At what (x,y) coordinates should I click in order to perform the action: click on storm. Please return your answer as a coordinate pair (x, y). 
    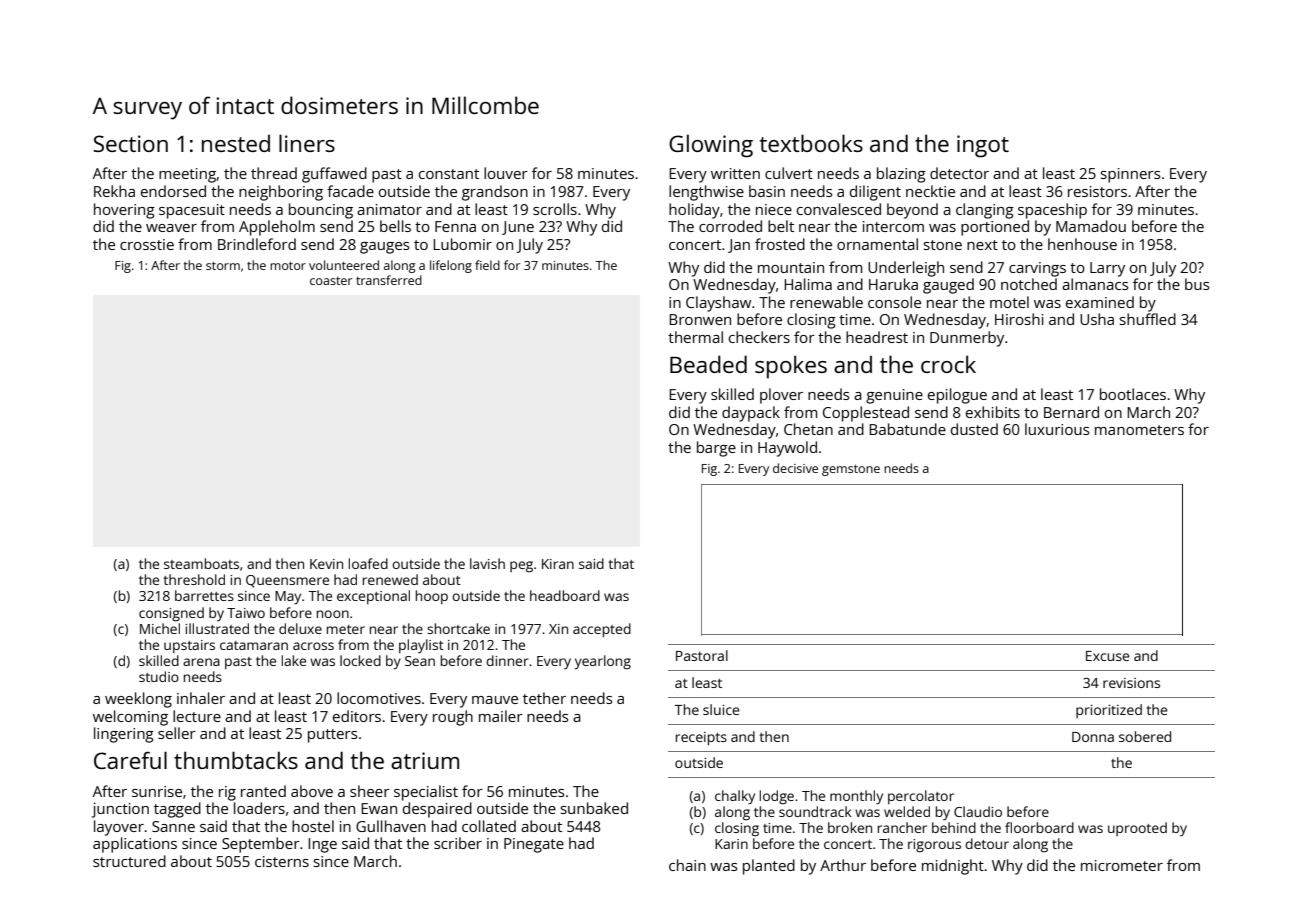
    Looking at the image, I should click on (223, 266).
